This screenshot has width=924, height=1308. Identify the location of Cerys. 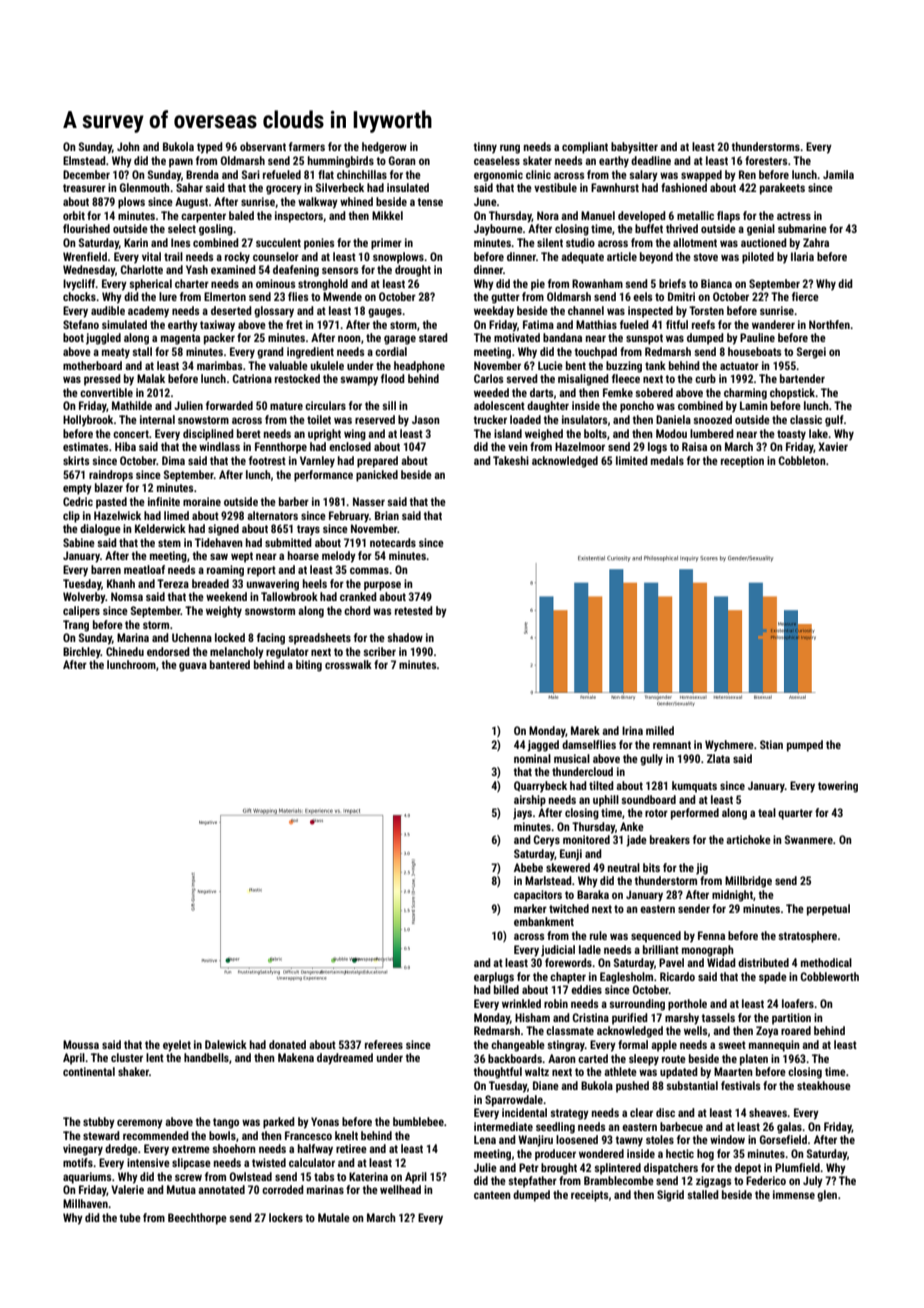
(546, 841).
